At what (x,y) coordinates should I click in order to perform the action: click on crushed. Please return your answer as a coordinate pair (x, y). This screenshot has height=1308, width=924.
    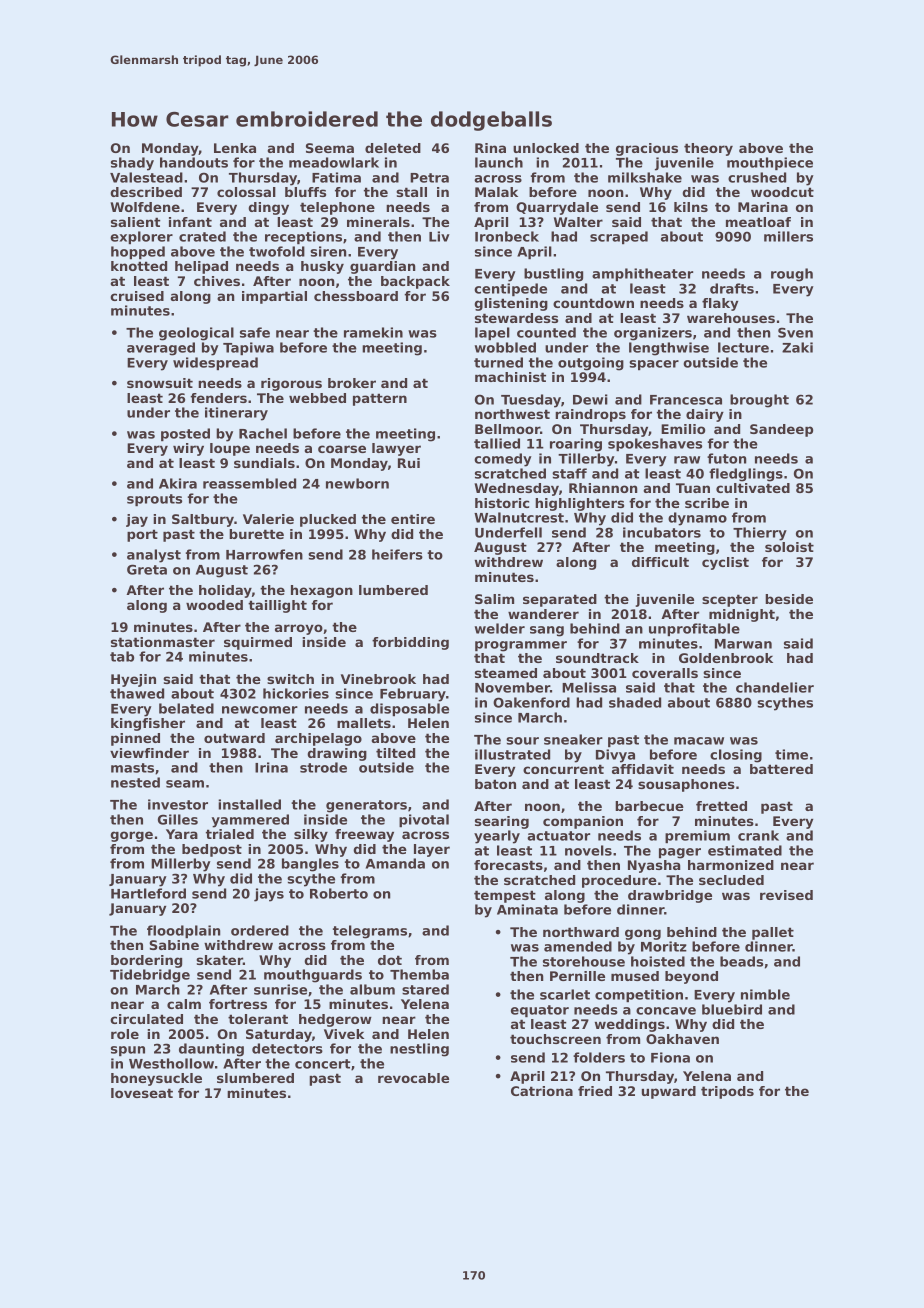
    Looking at the image, I should click on (757, 177).
